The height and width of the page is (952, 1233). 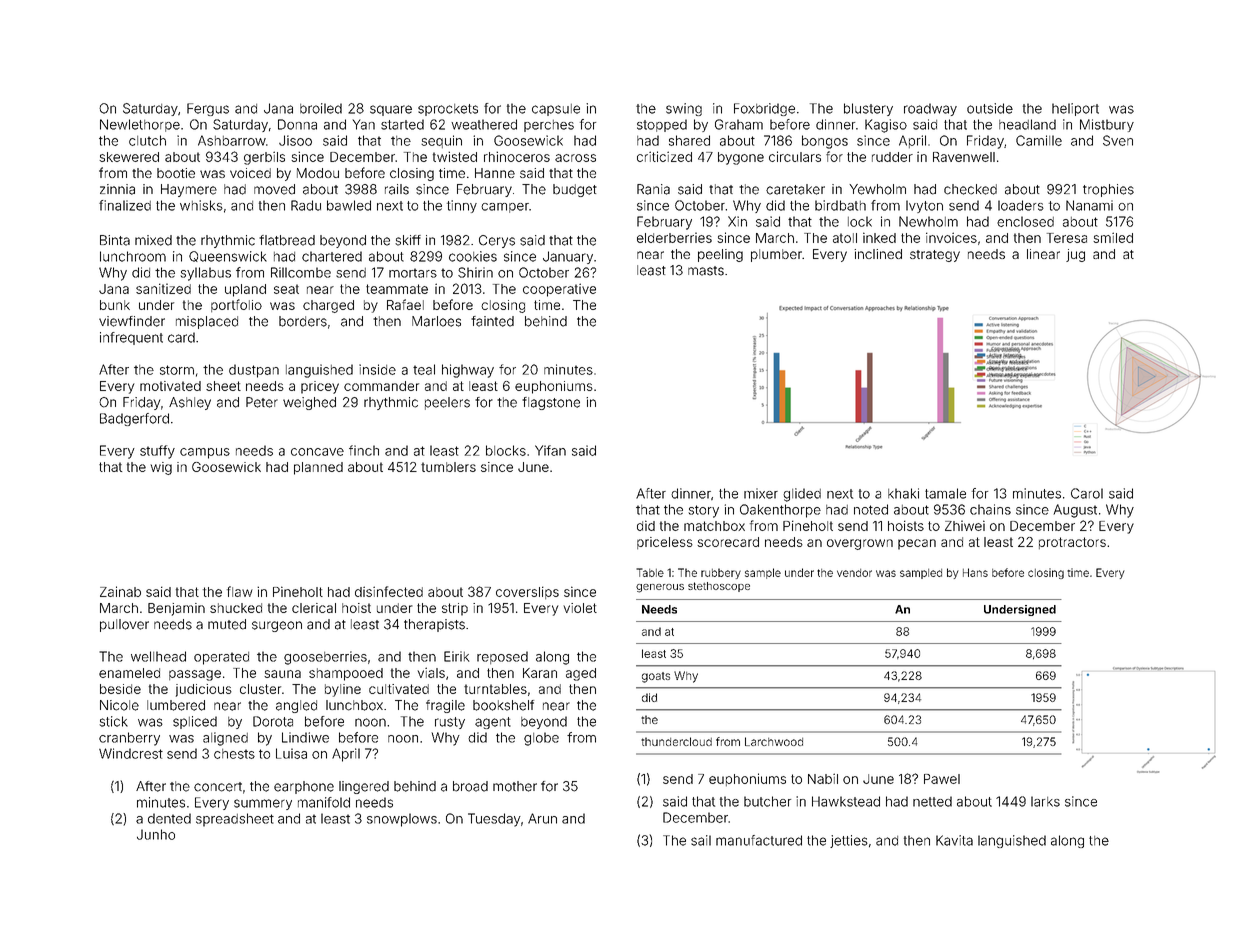 What do you see at coordinates (475, 272) in the page?
I see `Shirin` at bounding box center [475, 272].
